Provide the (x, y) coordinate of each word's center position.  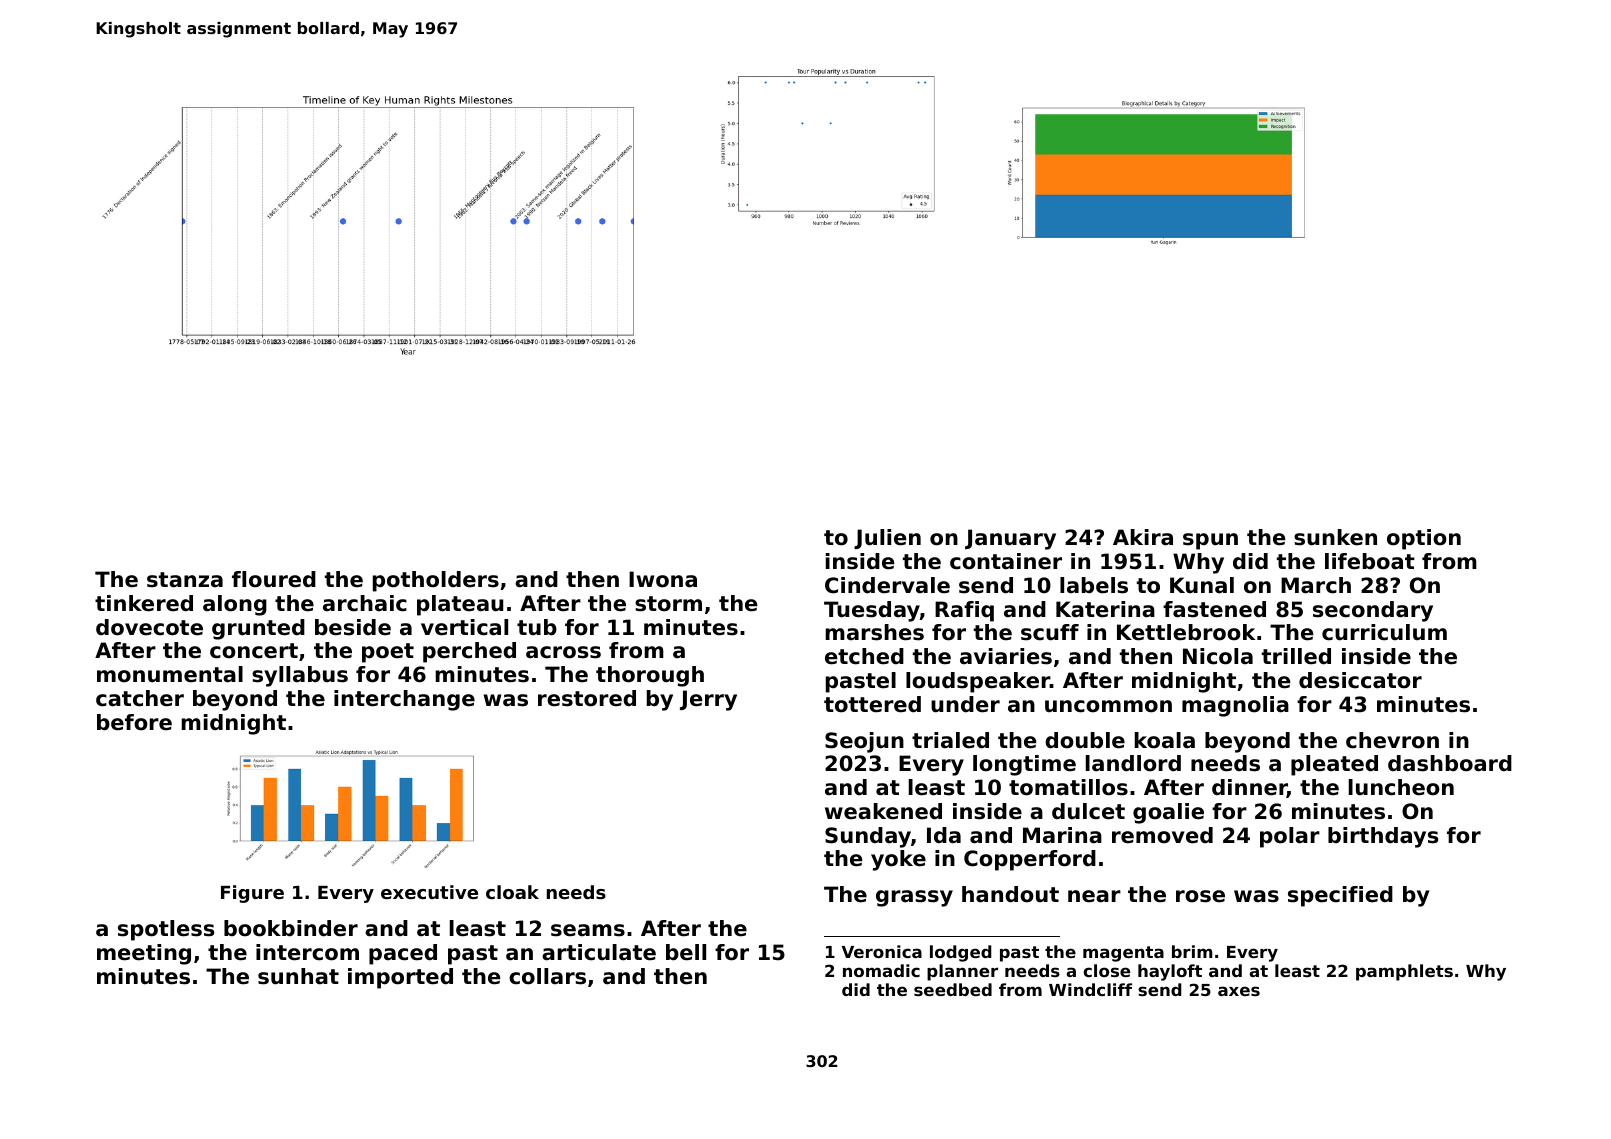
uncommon (1108, 706)
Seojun (864, 742)
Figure (252, 894)
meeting (144, 954)
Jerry (708, 700)
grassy (914, 898)
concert (254, 651)
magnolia (1235, 706)
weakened (883, 811)
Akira (1143, 537)
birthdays (1383, 837)
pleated (1334, 765)
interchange (404, 700)
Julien (887, 539)
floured (274, 579)
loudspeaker (978, 682)
